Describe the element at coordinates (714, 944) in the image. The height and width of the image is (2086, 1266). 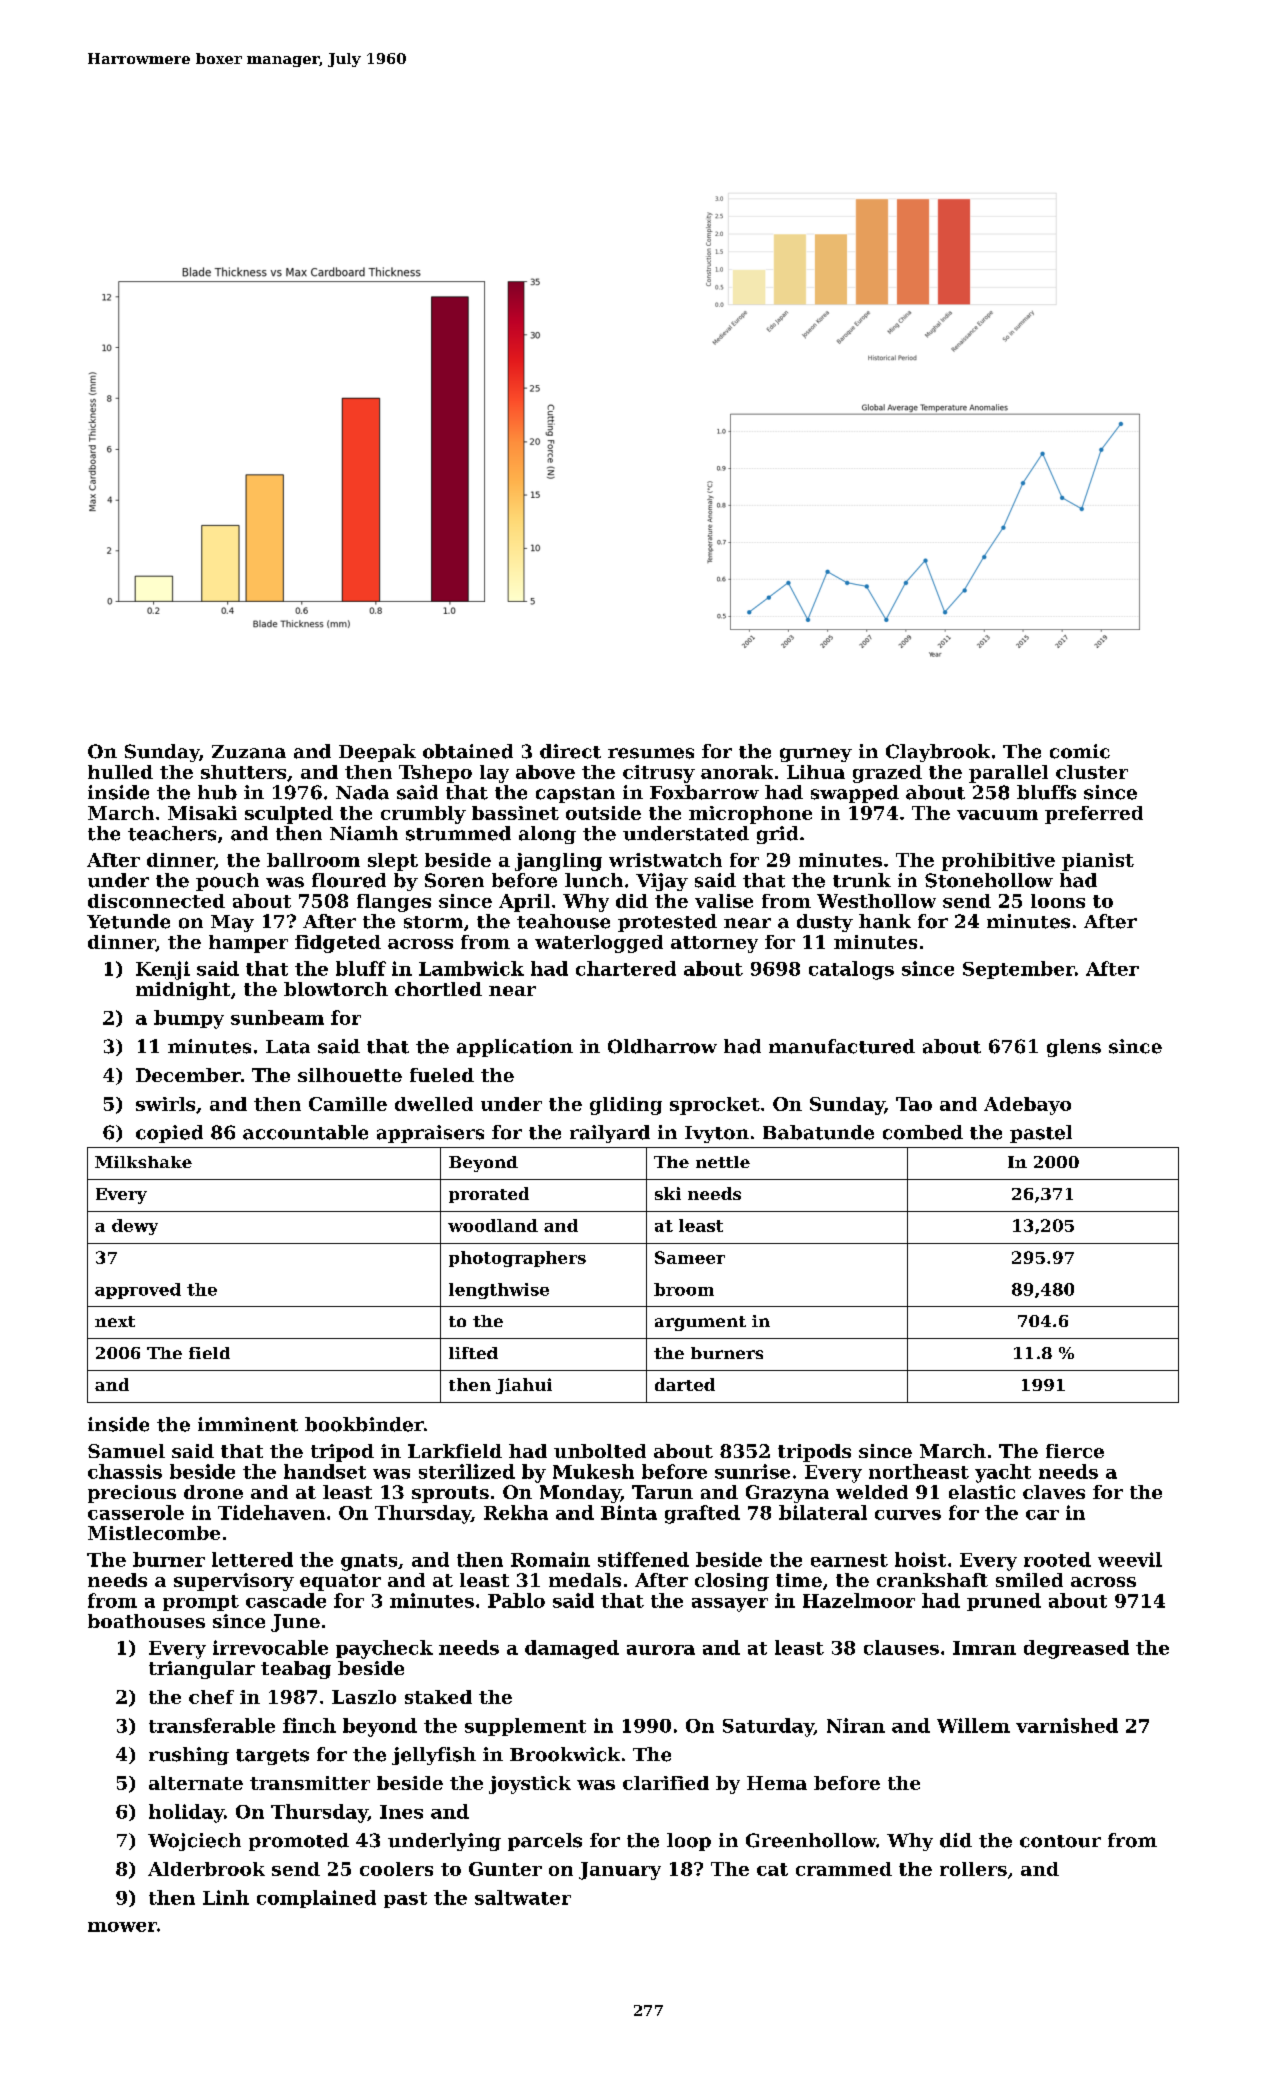
I see `attorney` at that location.
